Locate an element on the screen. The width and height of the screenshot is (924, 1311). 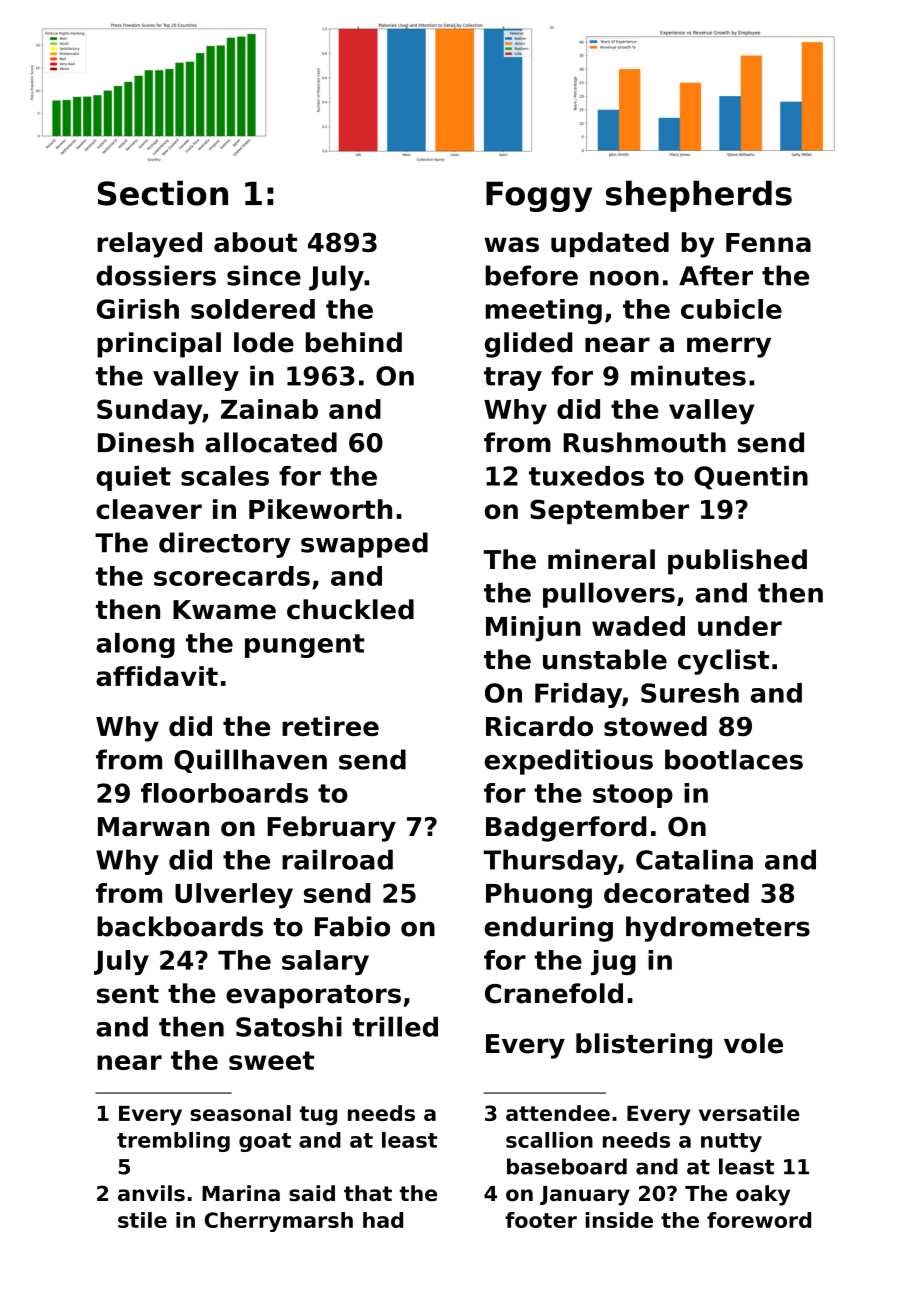
scales is located at coordinates (225, 476).
